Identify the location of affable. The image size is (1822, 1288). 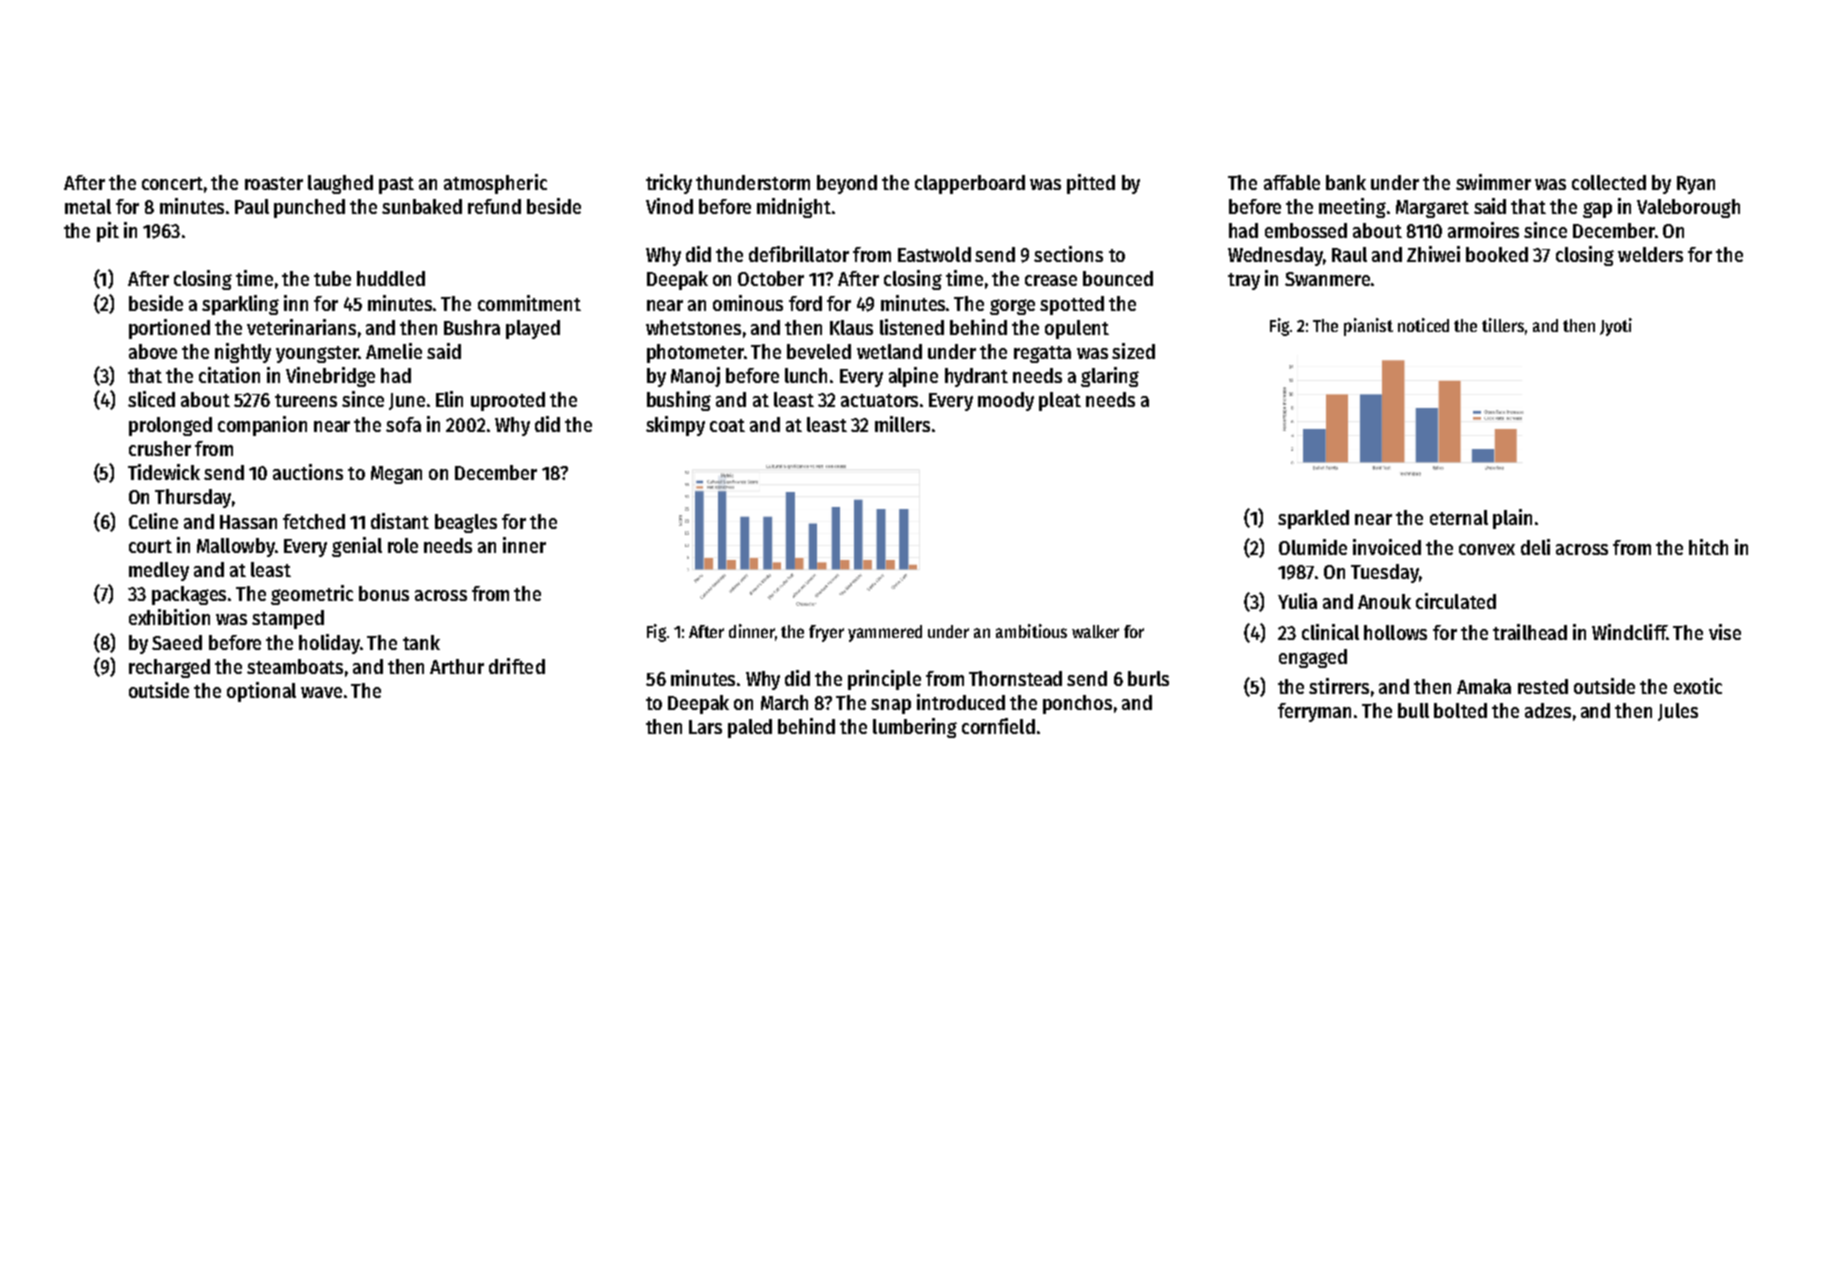
(1292, 182).
